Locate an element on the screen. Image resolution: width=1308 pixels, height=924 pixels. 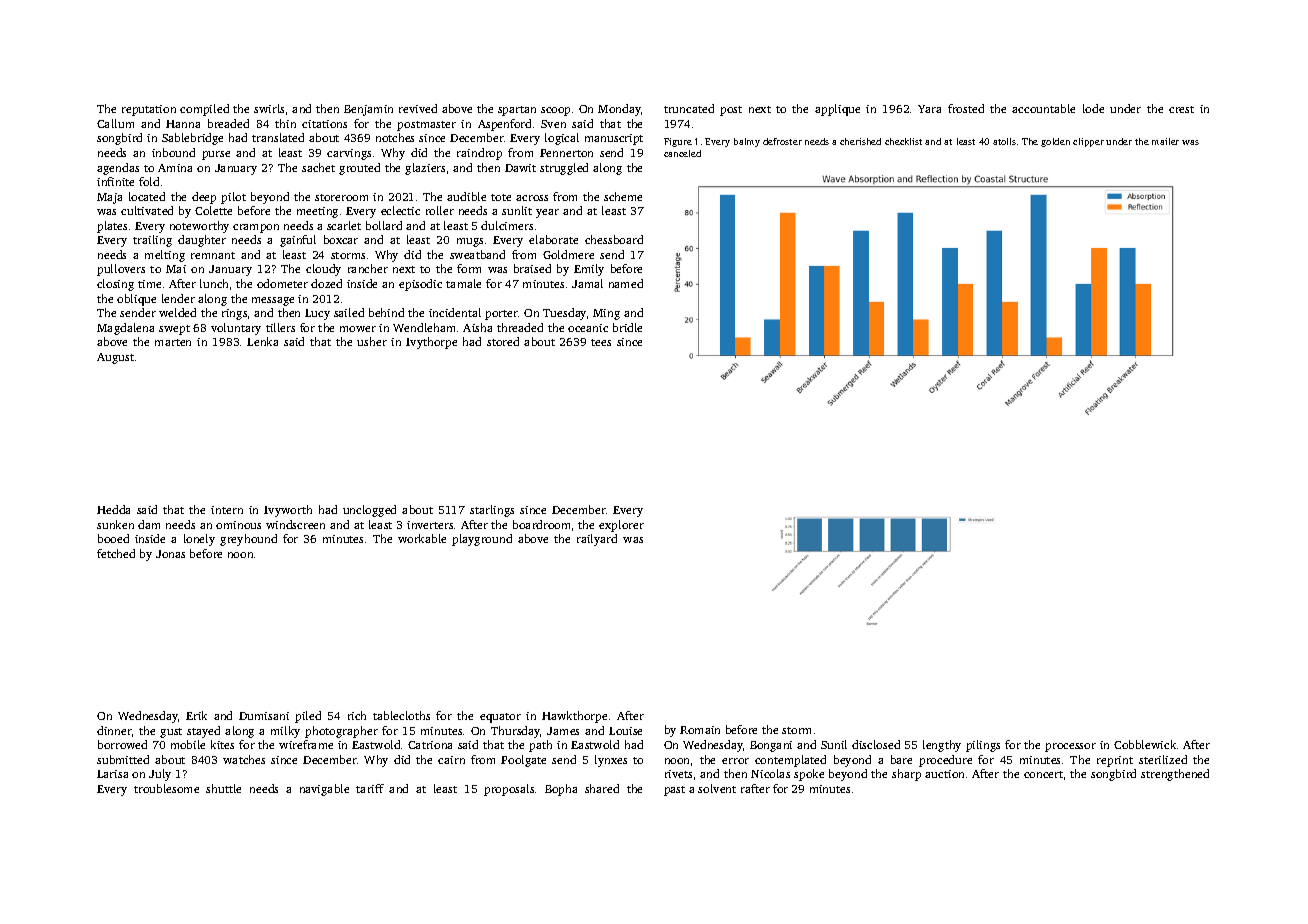
concert is located at coordinates (1043, 774).
